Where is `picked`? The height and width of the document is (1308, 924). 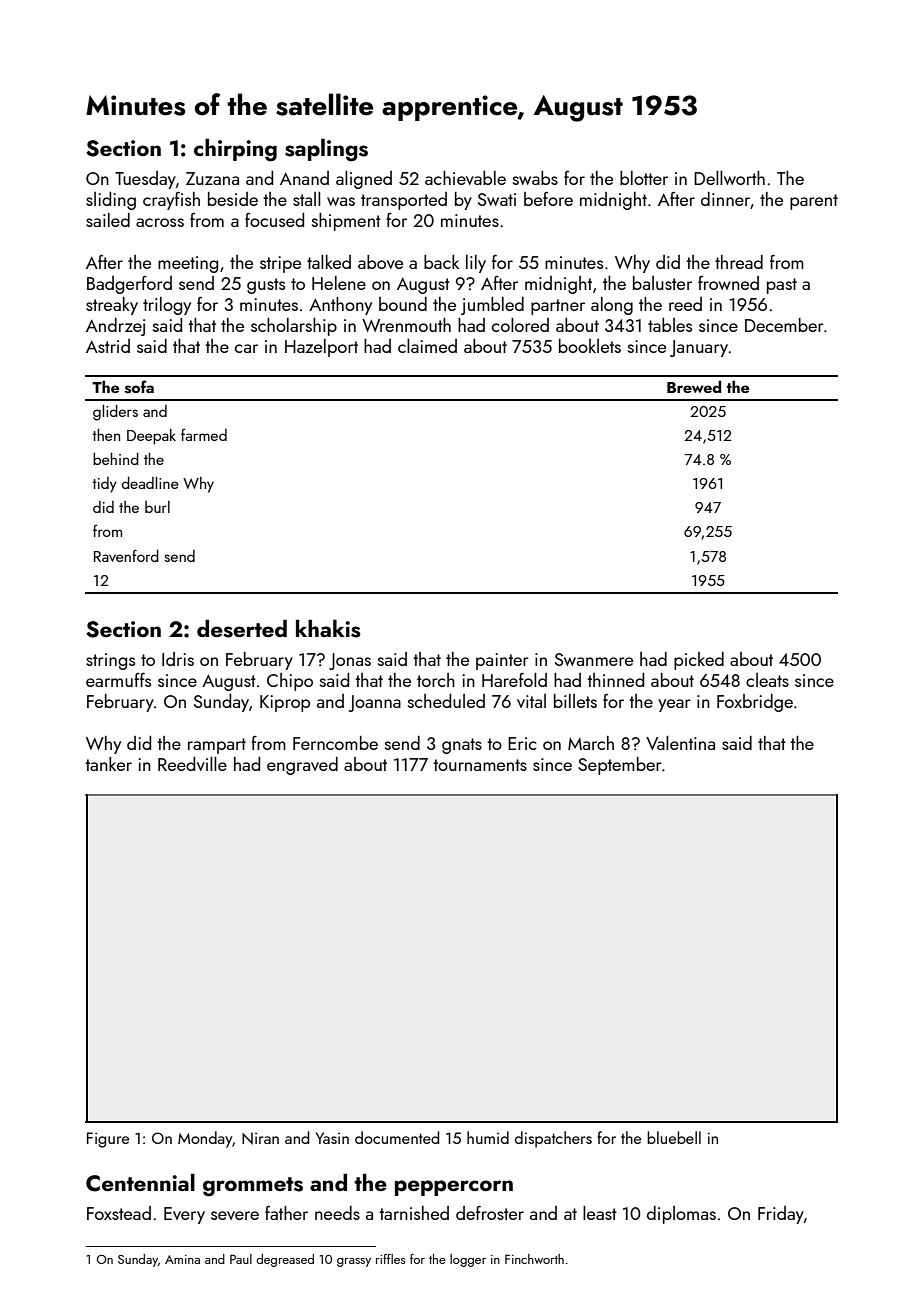
picked is located at coordinates (699, 661).
